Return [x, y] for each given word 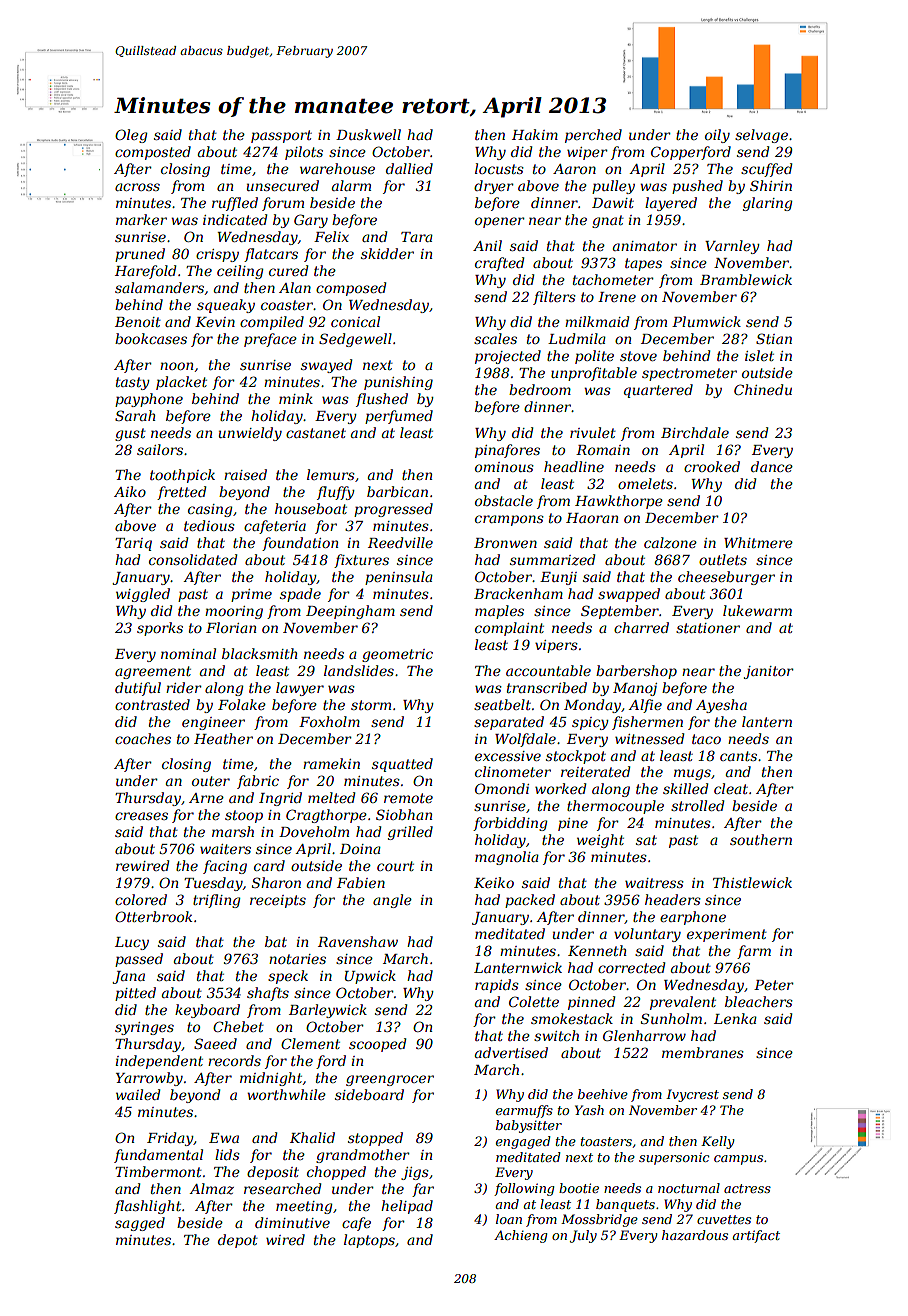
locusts [499, 168]
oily [717, 136]
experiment [727, 935]
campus [738, 1160]
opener [500, 222]
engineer [213, 723]
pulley [613, 187]
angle [392, 901]
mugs [692, 774]
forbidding [510, 824]
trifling [217, 901]
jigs [415, 1173]
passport [281, 136]
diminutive [292, 1222]
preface [270, 340]
